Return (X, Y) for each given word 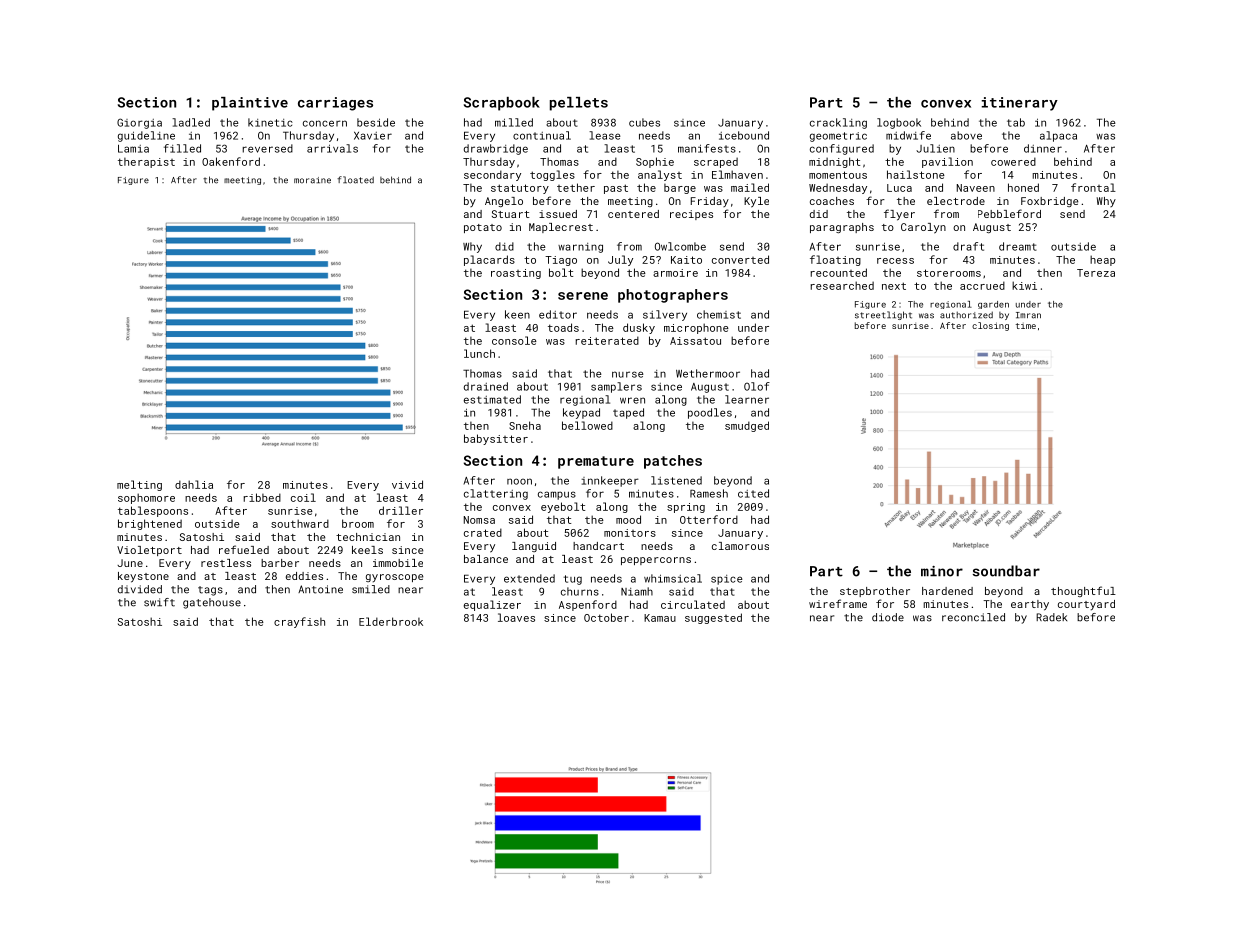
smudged (747, 426)
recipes (691, 215)
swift (159, 602)
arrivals (332, 148)
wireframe (838, 603)
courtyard (1086, 605)
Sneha (525, 425)
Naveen (976, 188)
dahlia (194, 484)
